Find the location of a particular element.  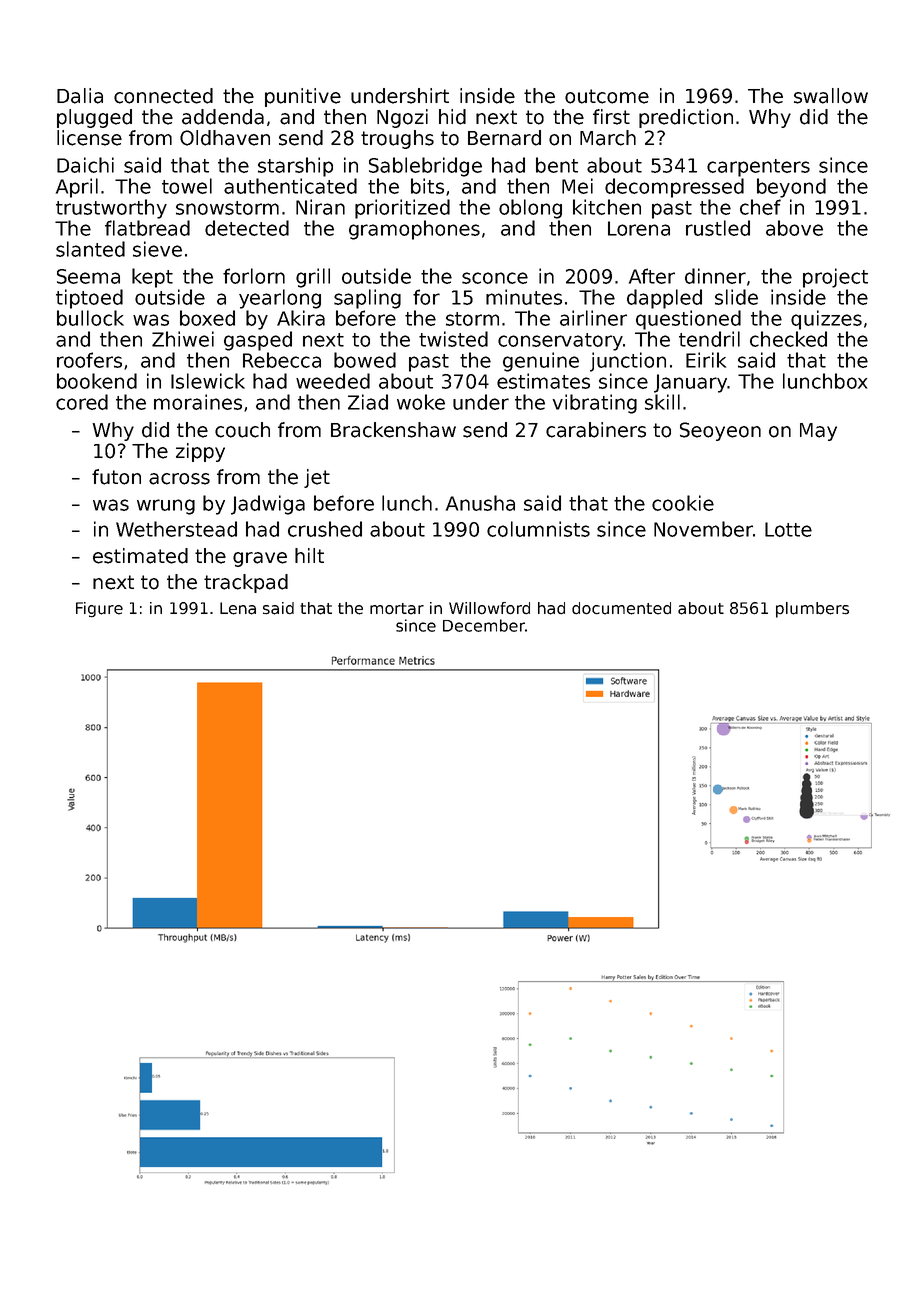

Islewick is located at coordinates (208, 381).
